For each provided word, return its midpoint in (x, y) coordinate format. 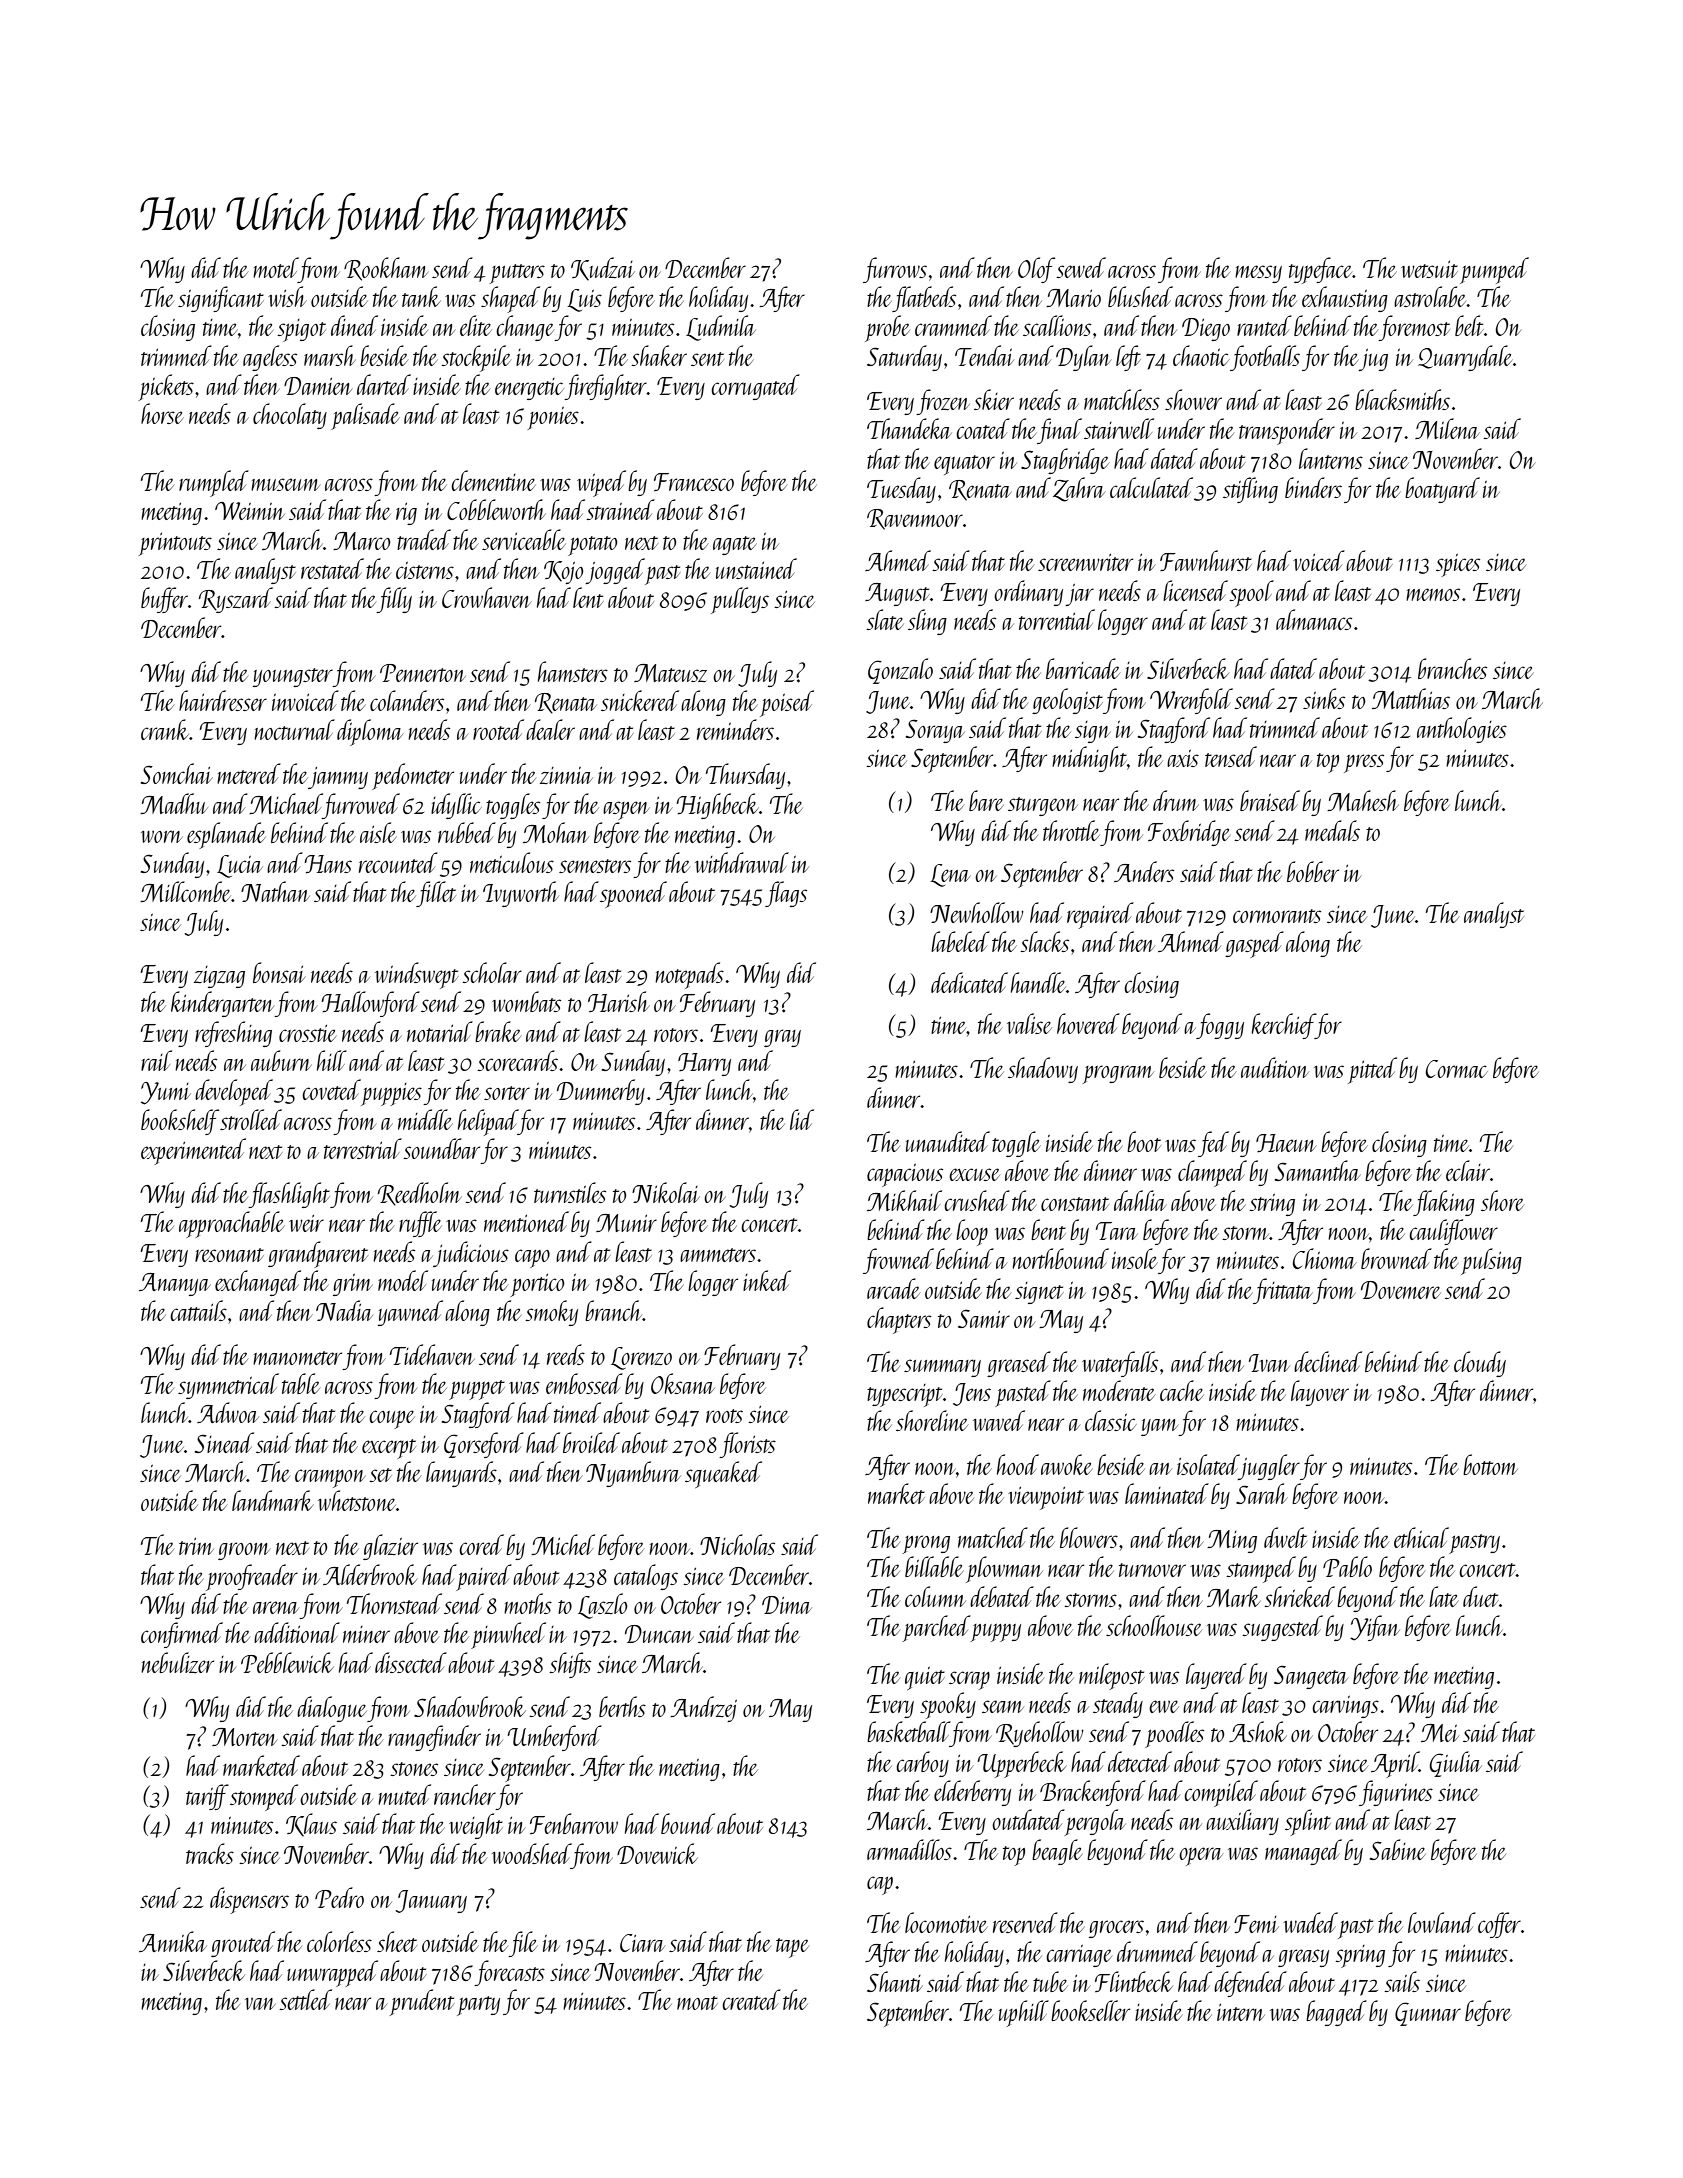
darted (384, 384)
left (1128, 358)
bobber (1313, 871)
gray (782, 1038)
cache (1182, 1390)
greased (1019, 1364)
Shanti (895, 1981)
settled (305, 1999)
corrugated (755, 387)
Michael (286, 803)
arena (276, 1607)
